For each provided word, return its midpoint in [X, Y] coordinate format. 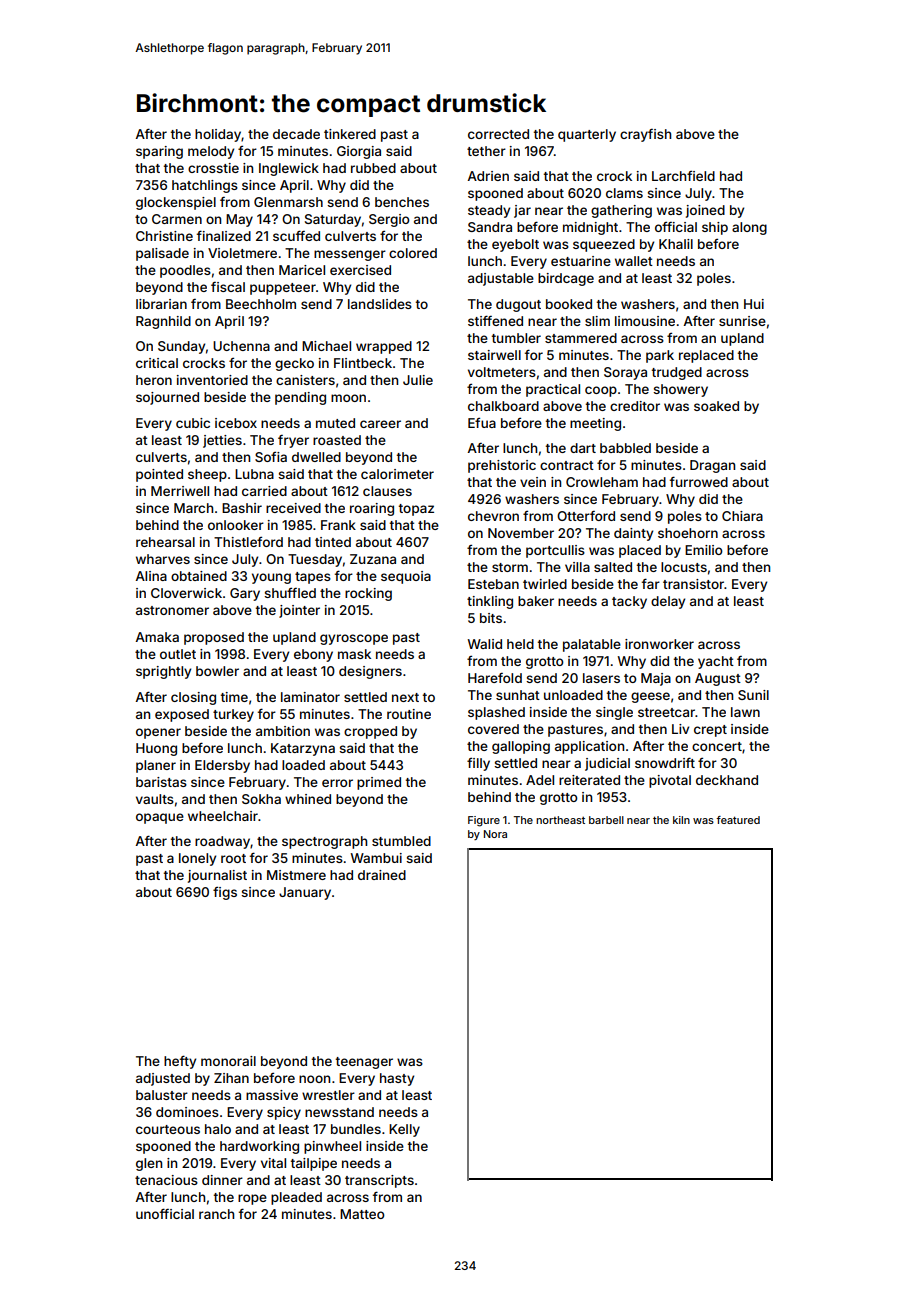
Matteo [362, 1214]
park [660, 356]
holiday [218, 135]
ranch [216, 1214]
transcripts [379, 1181]
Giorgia [359, 152]
